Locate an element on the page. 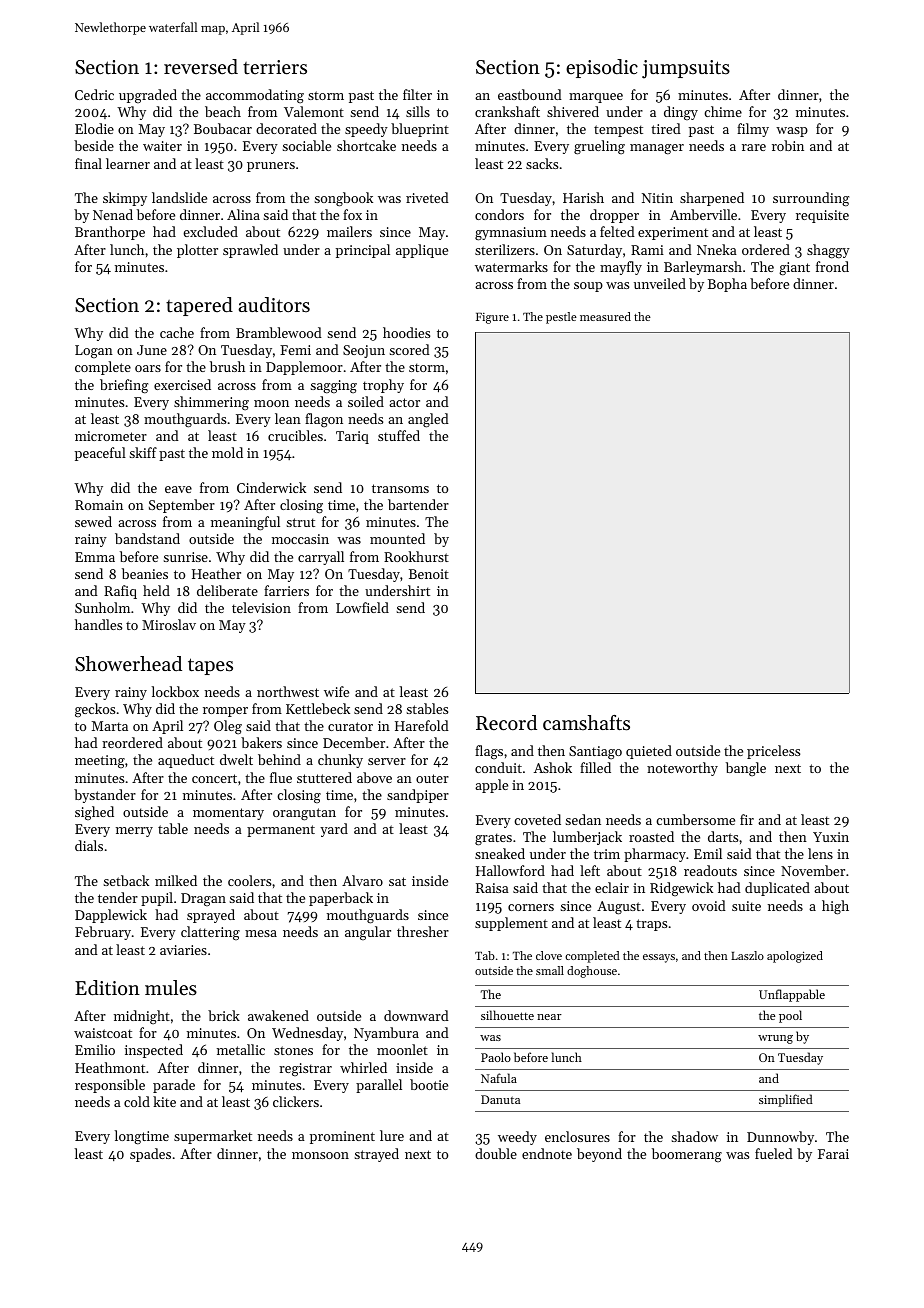 Image resolution: width=924 pixels, height=1308 pixels. sacks is located at coordinates (542, 163).
